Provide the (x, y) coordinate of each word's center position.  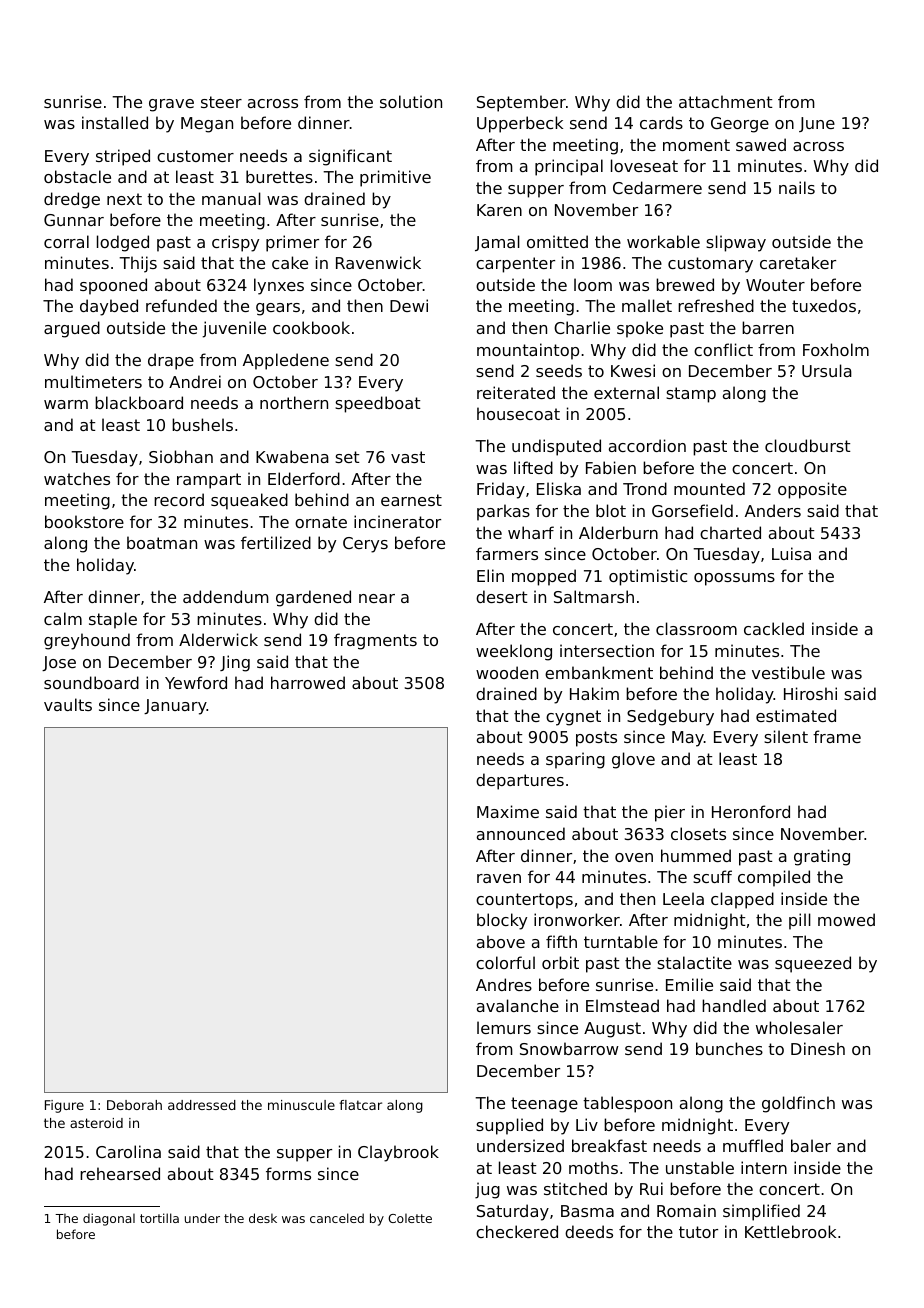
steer (221, 102)
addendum (226, 596)
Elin (490, 575)
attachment (726, 101)
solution (411, 101)
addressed (202, 1105)
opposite (812, 490)
